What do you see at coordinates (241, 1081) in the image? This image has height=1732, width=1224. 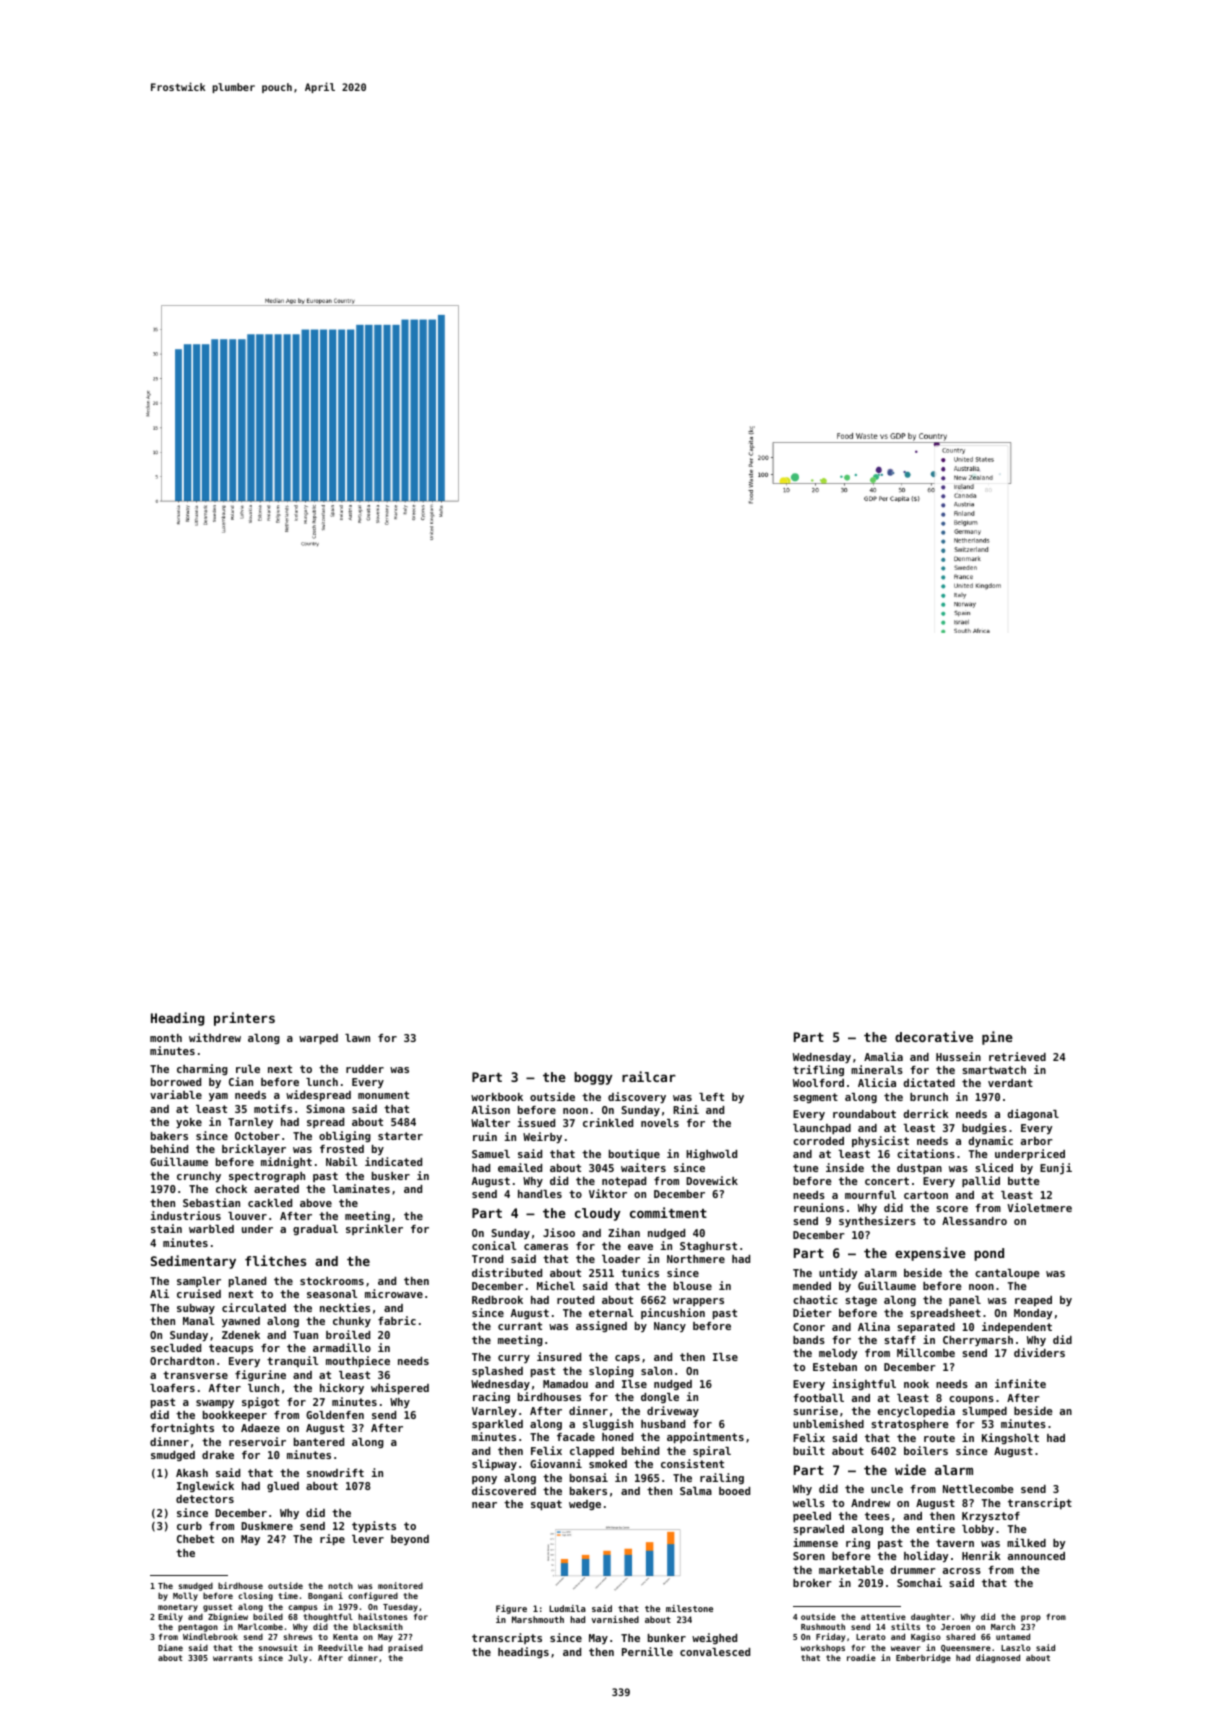 I see `Cian` at bounding box center [241, 1081].
